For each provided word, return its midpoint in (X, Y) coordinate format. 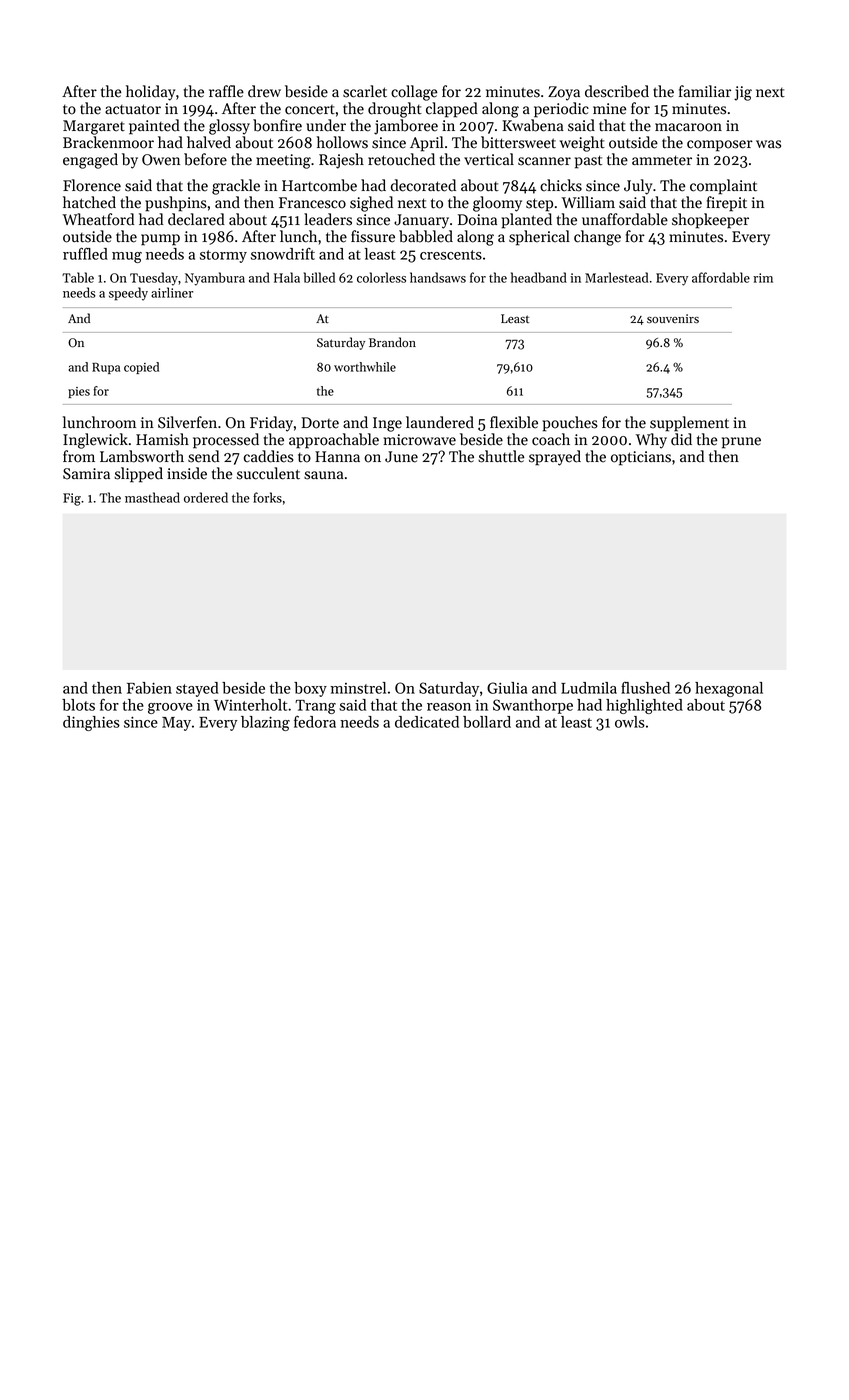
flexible (514, 422)
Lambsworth (142, 456)
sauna (323, 475)
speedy (128, 294)
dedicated (427, 722)
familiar (705, 91)
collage (414, 93)
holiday (150, 93)
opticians (641, 458)
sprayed (555, 458)
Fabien (149, 688)
